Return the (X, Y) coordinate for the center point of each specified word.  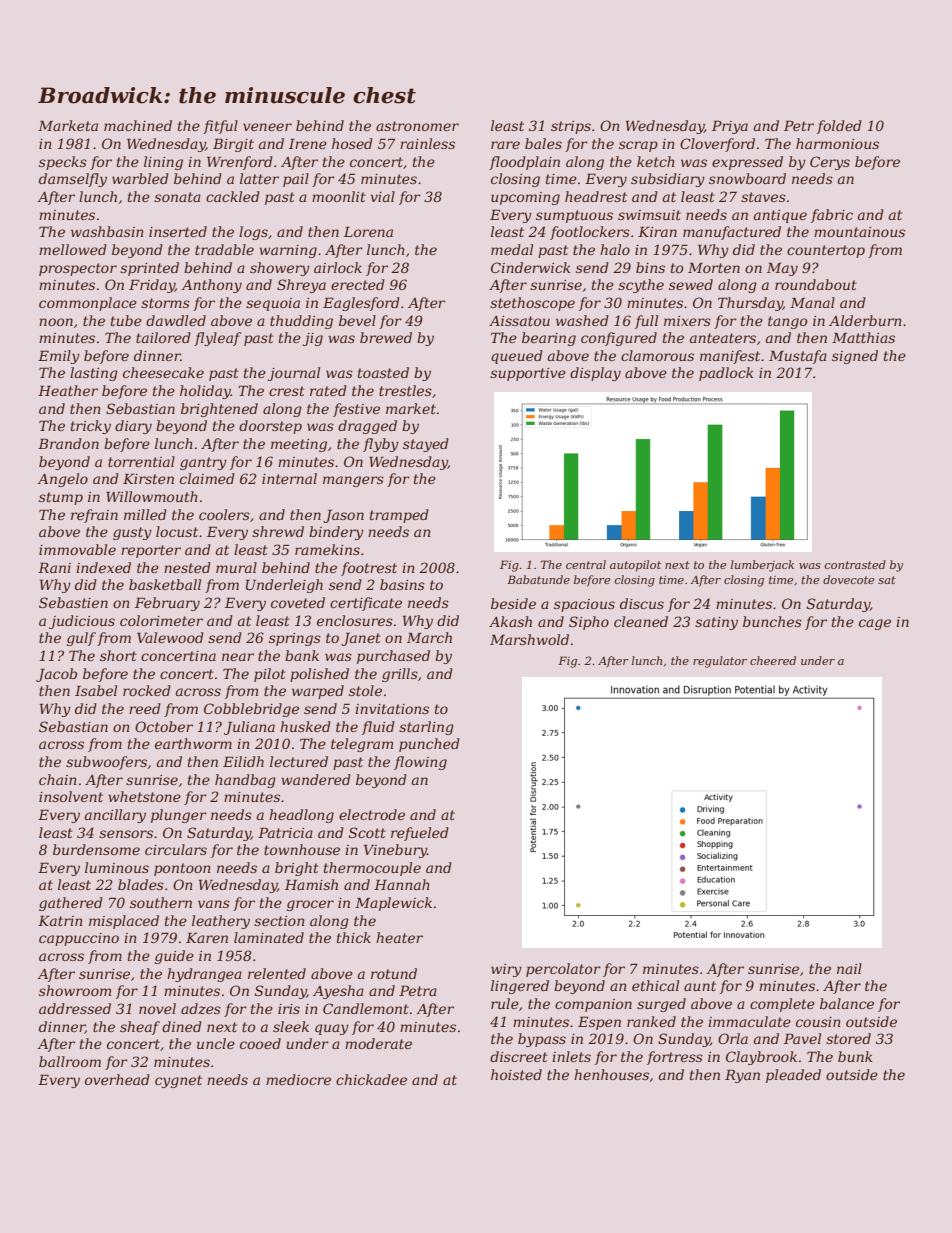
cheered (773, 660)
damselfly (73, 180)
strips (571, 127)
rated (328, 390)
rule (505, 1003)
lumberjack (762, 566)
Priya (730, 127)
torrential (141, 461)
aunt (700, 986)
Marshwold (529, 639)
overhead (117, 1079)
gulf (81, 639)
